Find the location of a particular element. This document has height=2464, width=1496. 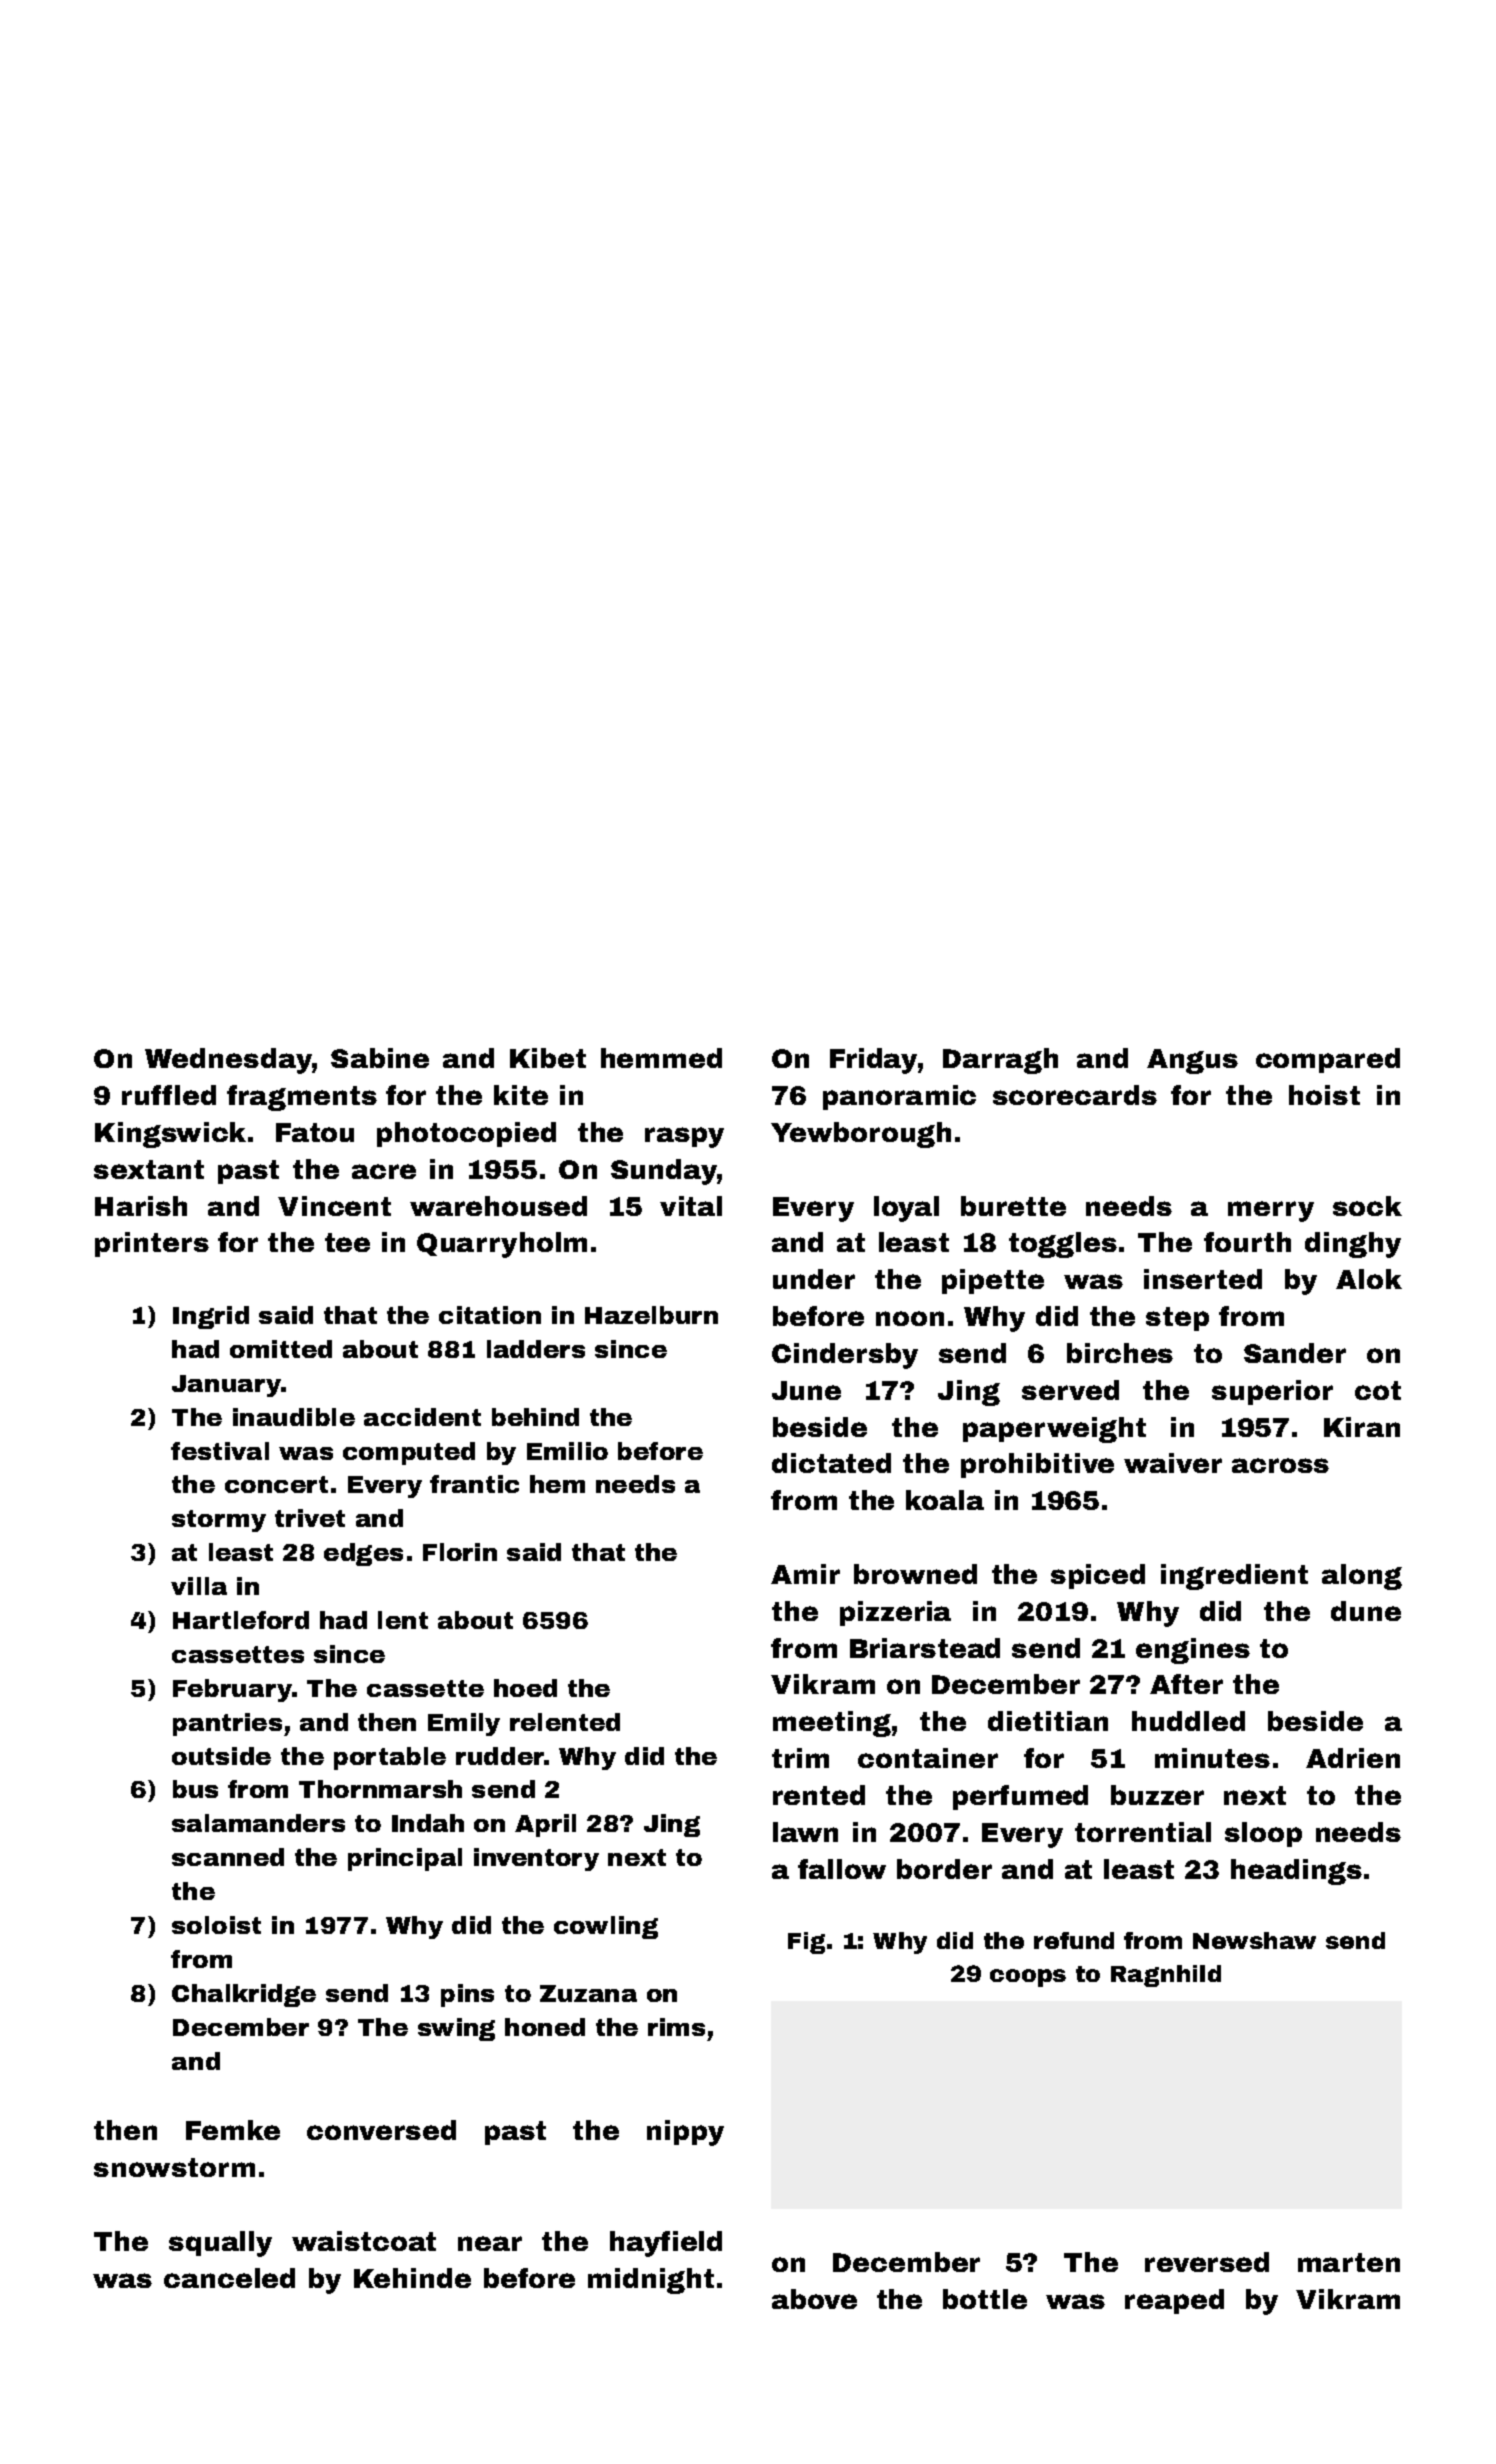

coops is located at coordinates (1028, 1978).
